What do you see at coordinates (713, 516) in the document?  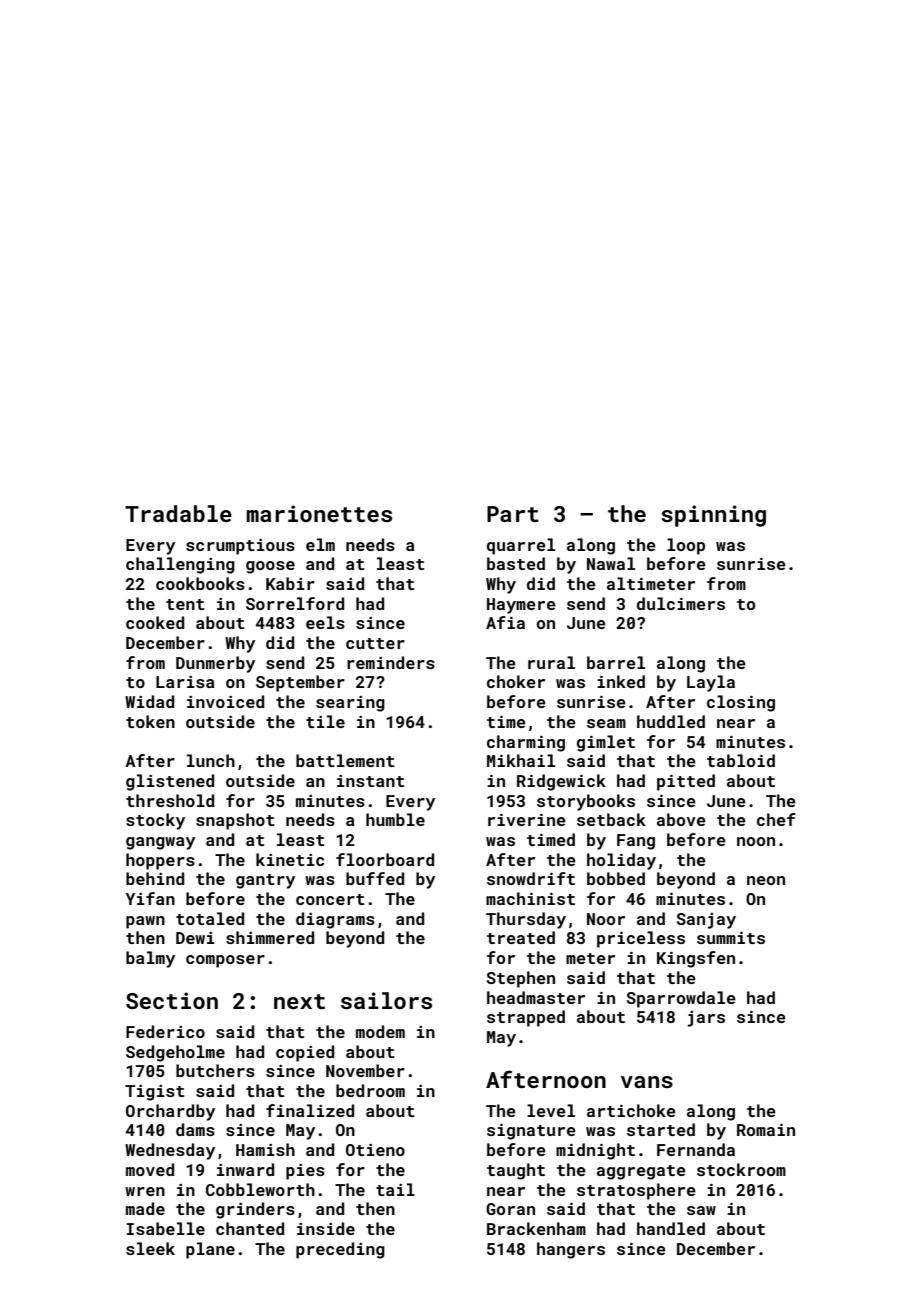 I see `spinning` at bounding box center [713, 516].
